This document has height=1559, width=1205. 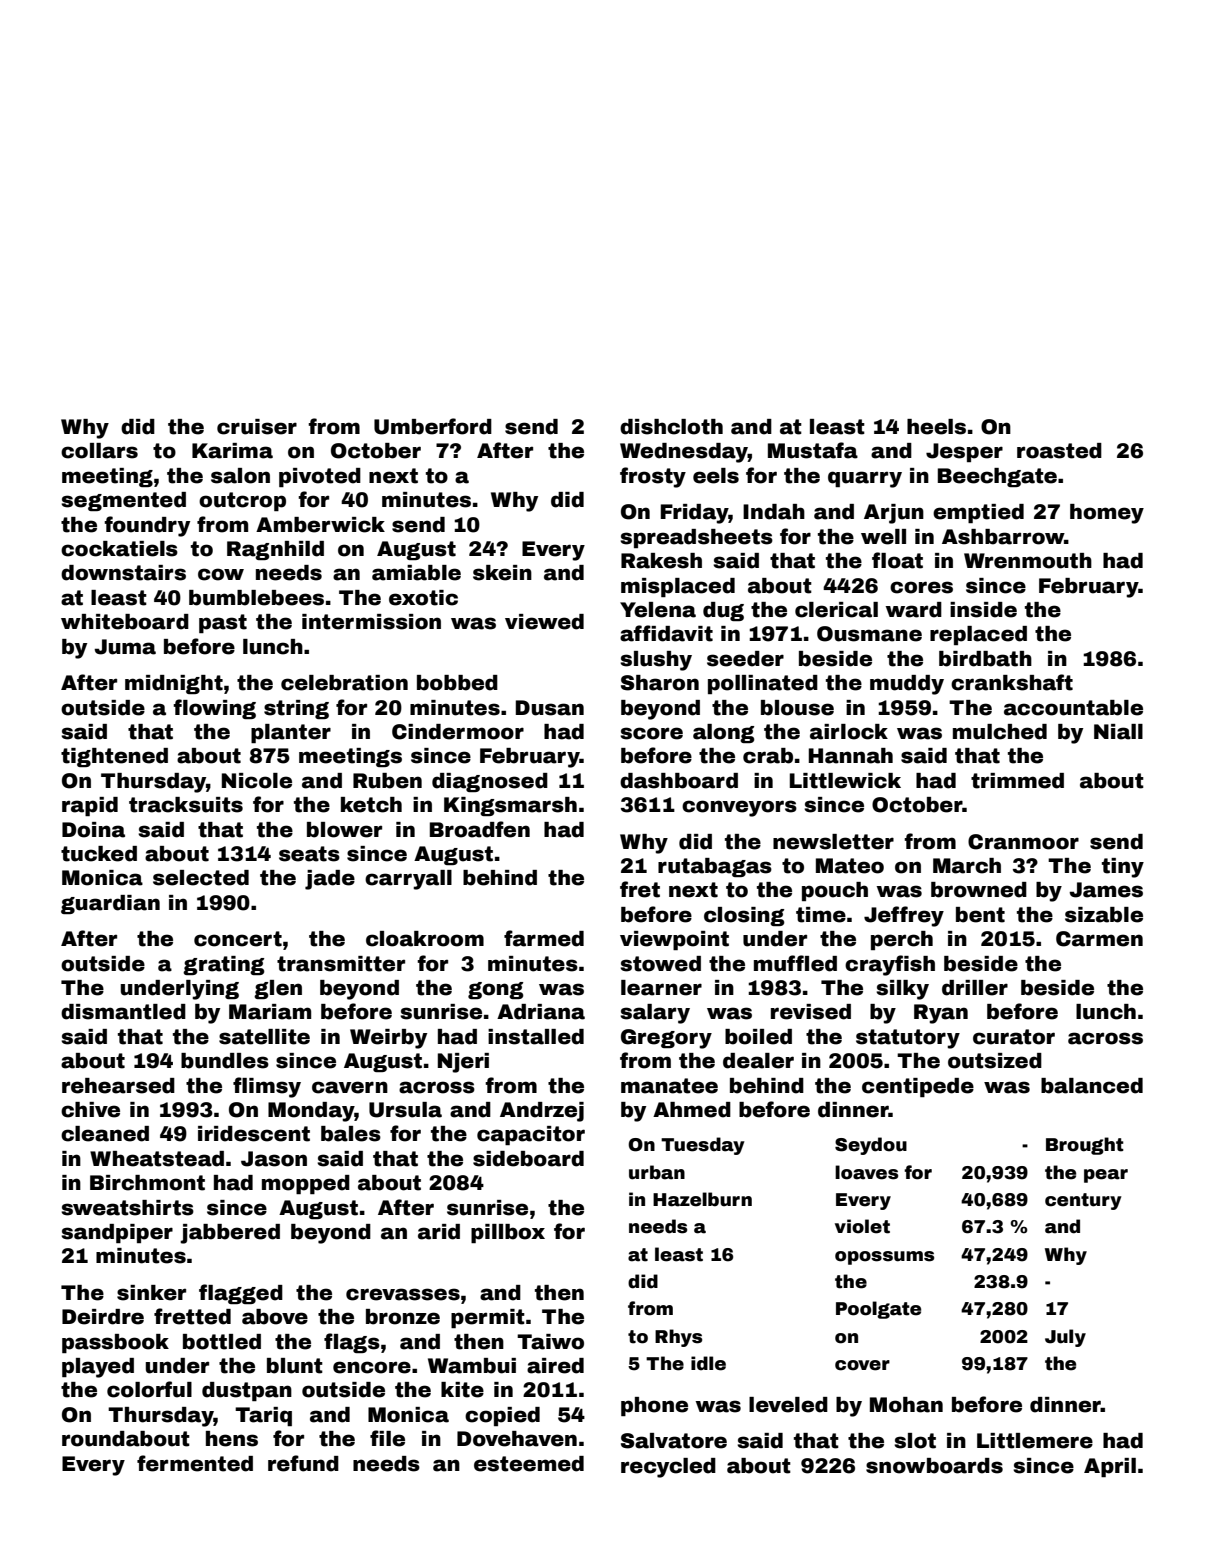 I want to click on browned, so click(x=979, y=890).
